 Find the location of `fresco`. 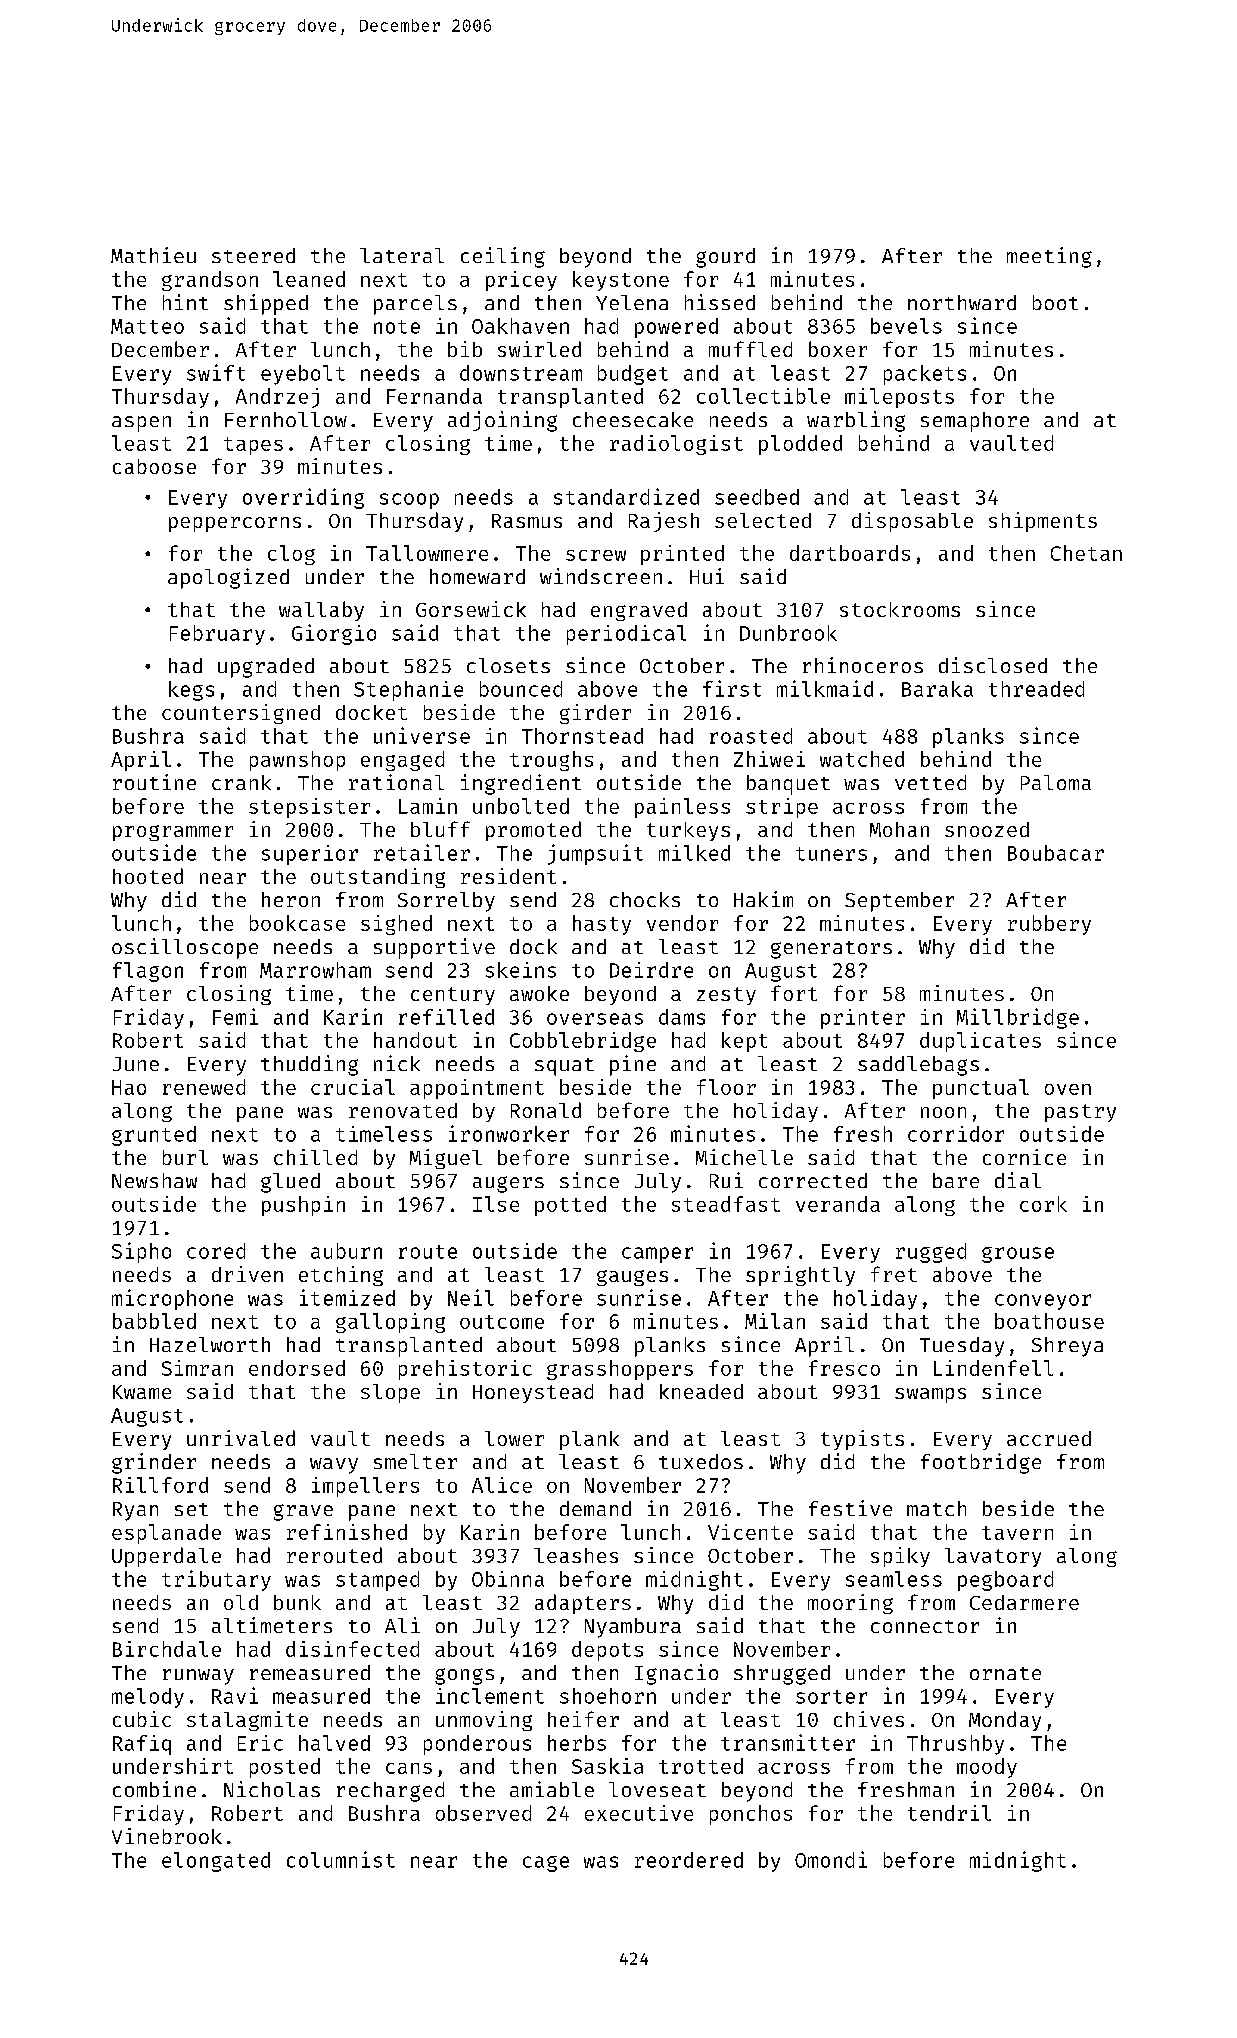

fresco is located at coordinates (844, 1368).
